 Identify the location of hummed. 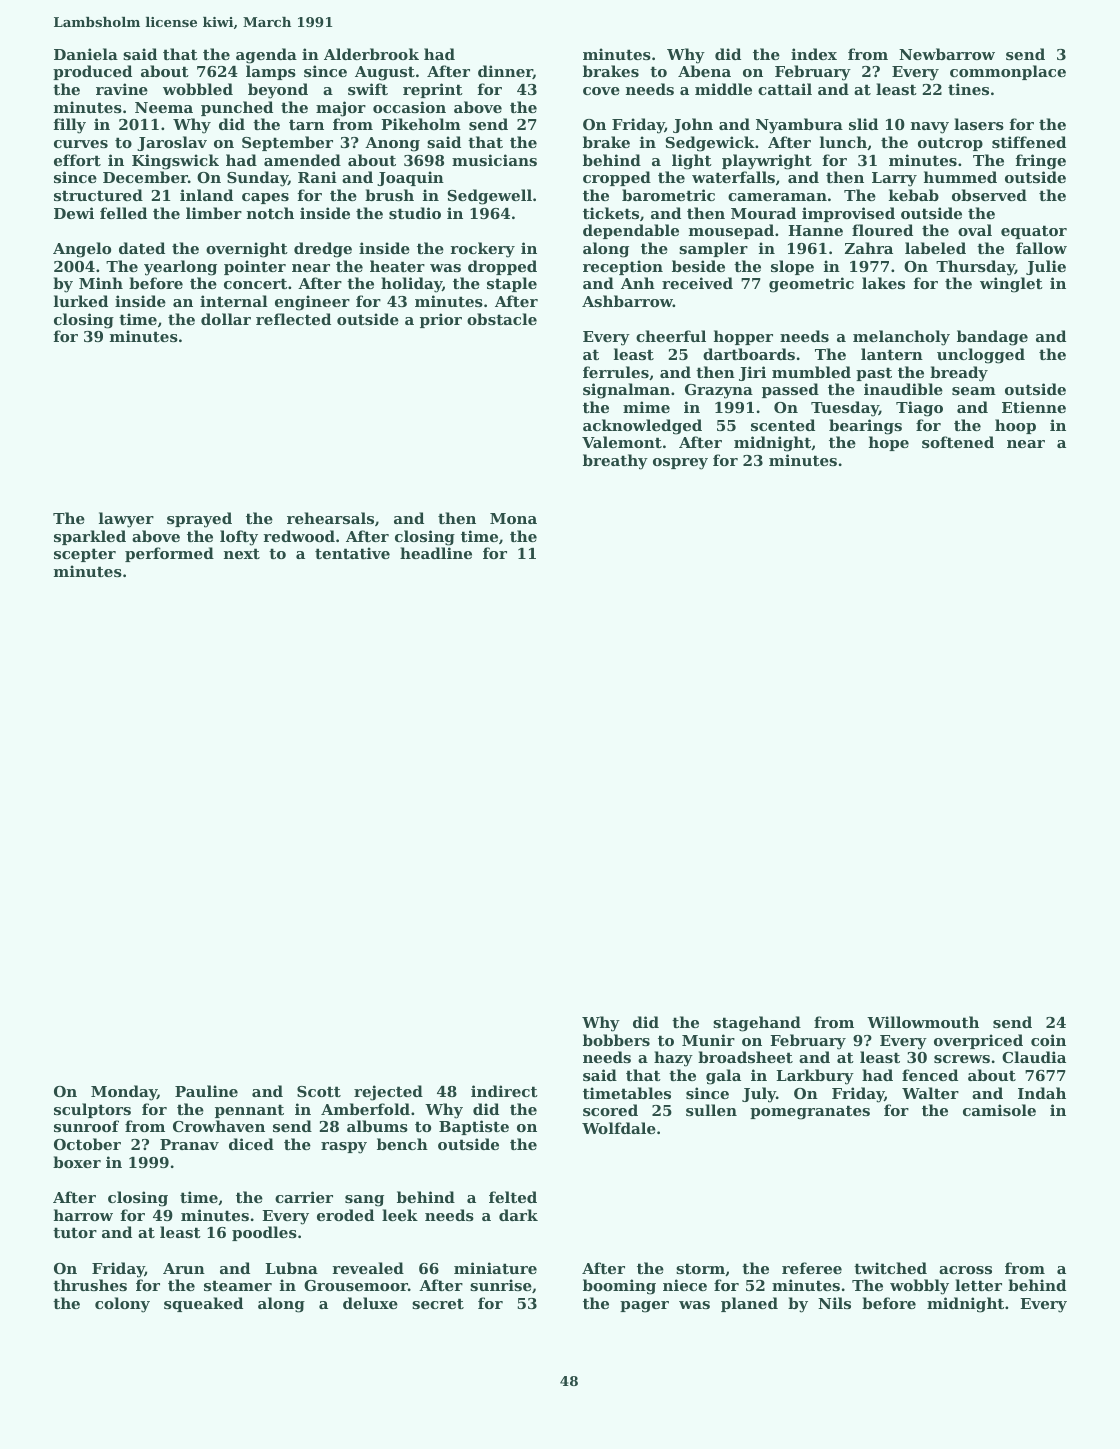
(960, 177).
